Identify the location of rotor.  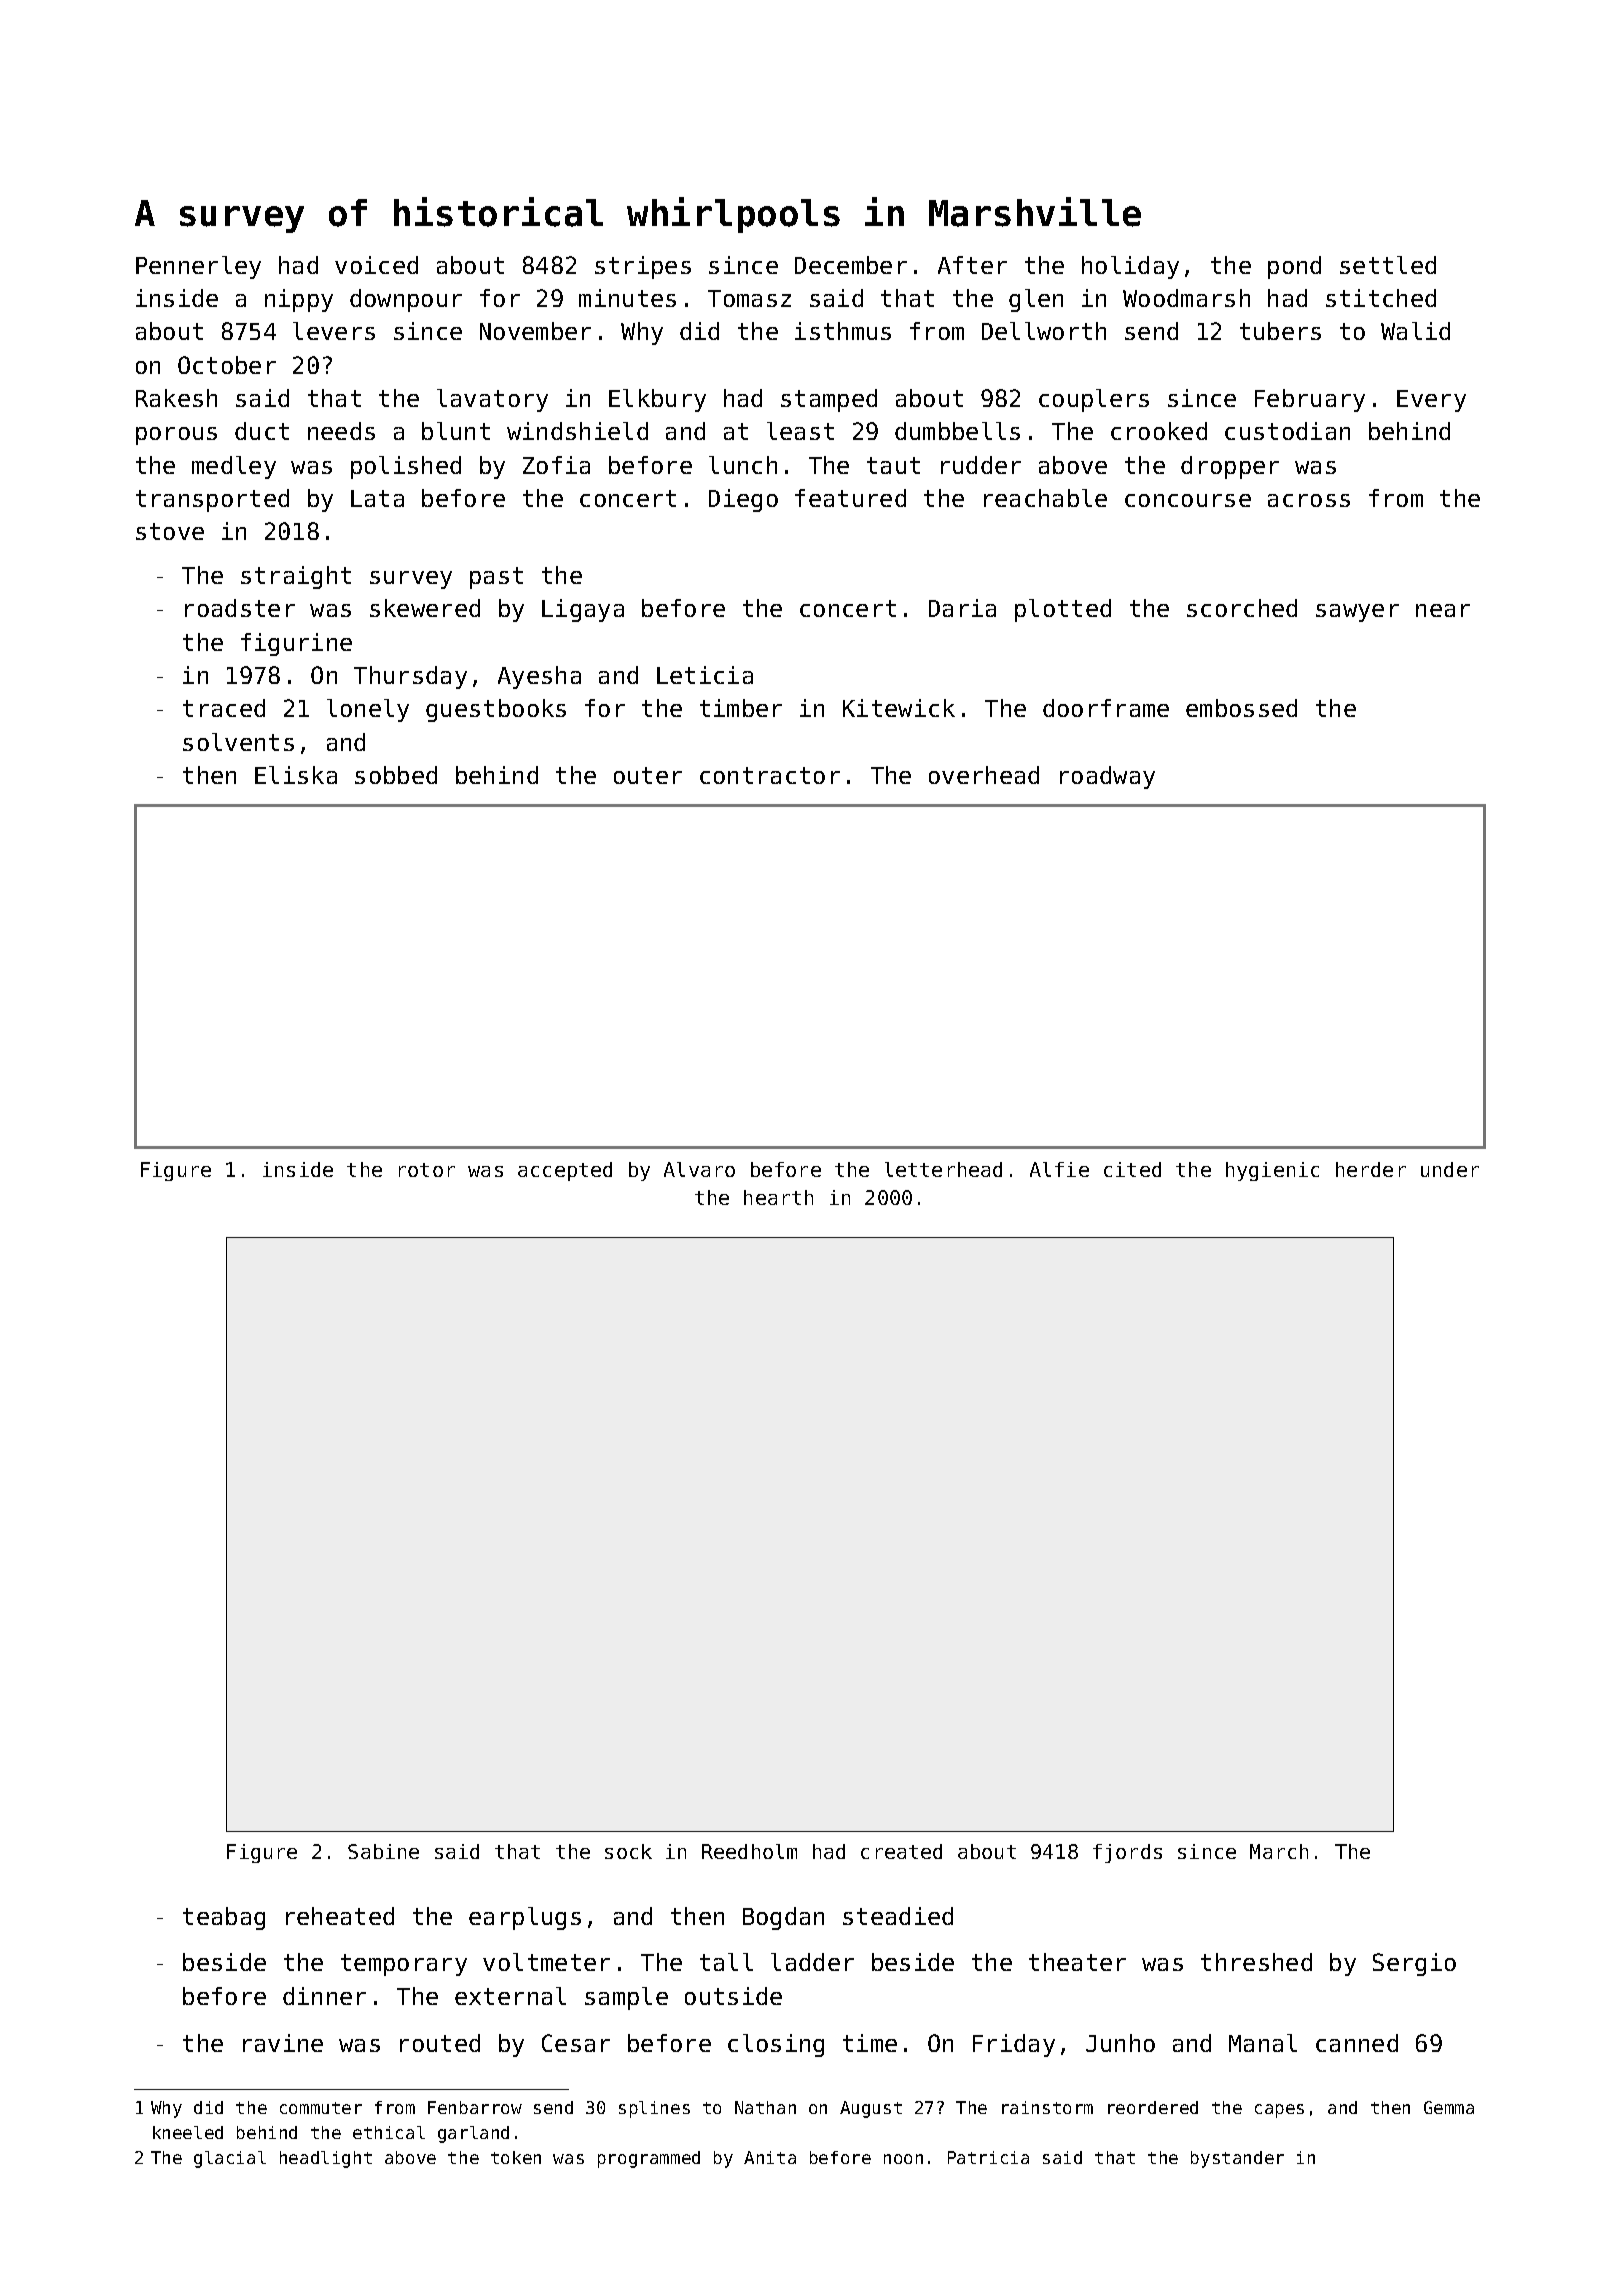
(427, 1170).
